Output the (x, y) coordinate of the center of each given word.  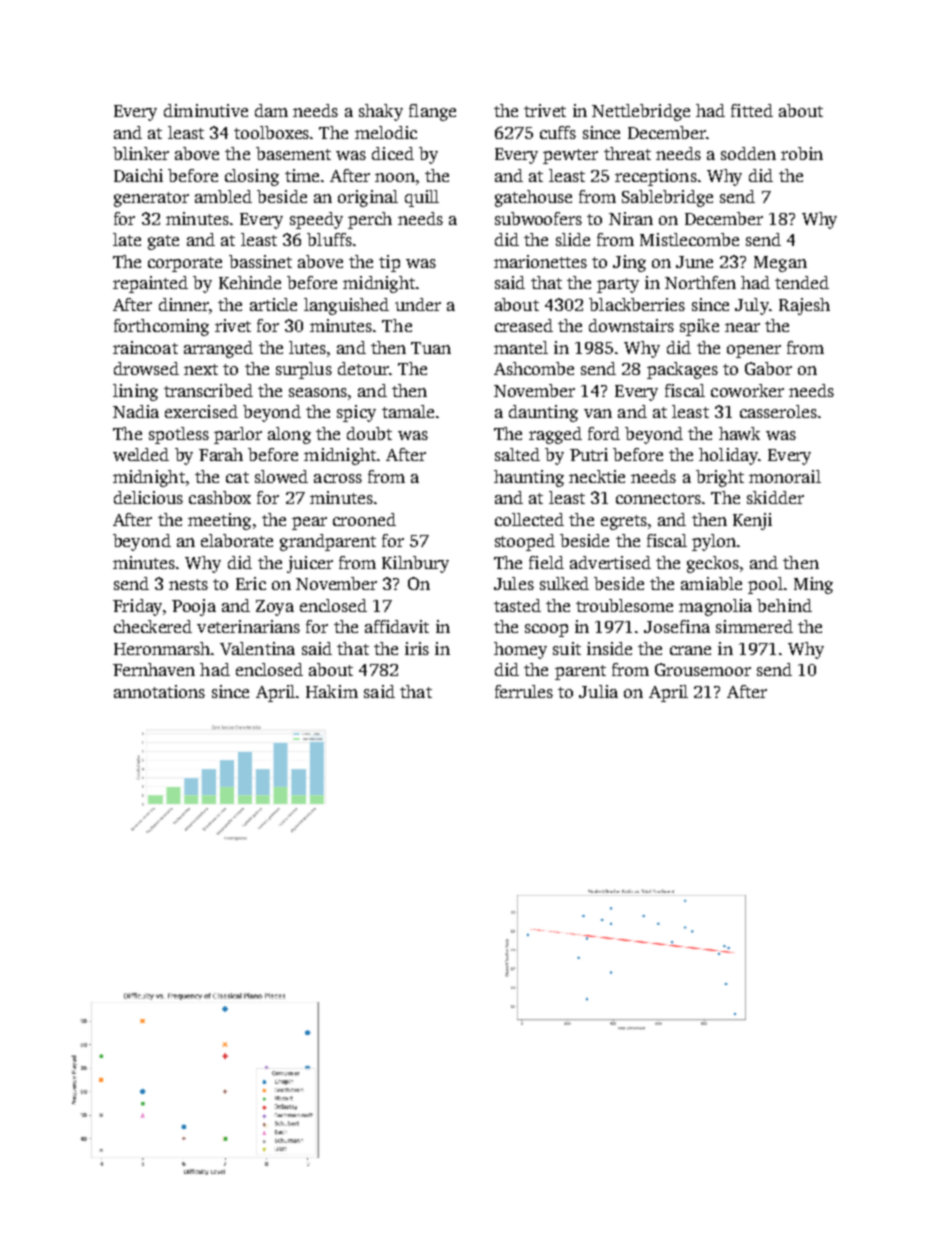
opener (754, 351)
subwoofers (538, 218)
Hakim (332, 691)
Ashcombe (534, 368)
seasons (318, 392)
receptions (656, 177)
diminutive (206, 110)
